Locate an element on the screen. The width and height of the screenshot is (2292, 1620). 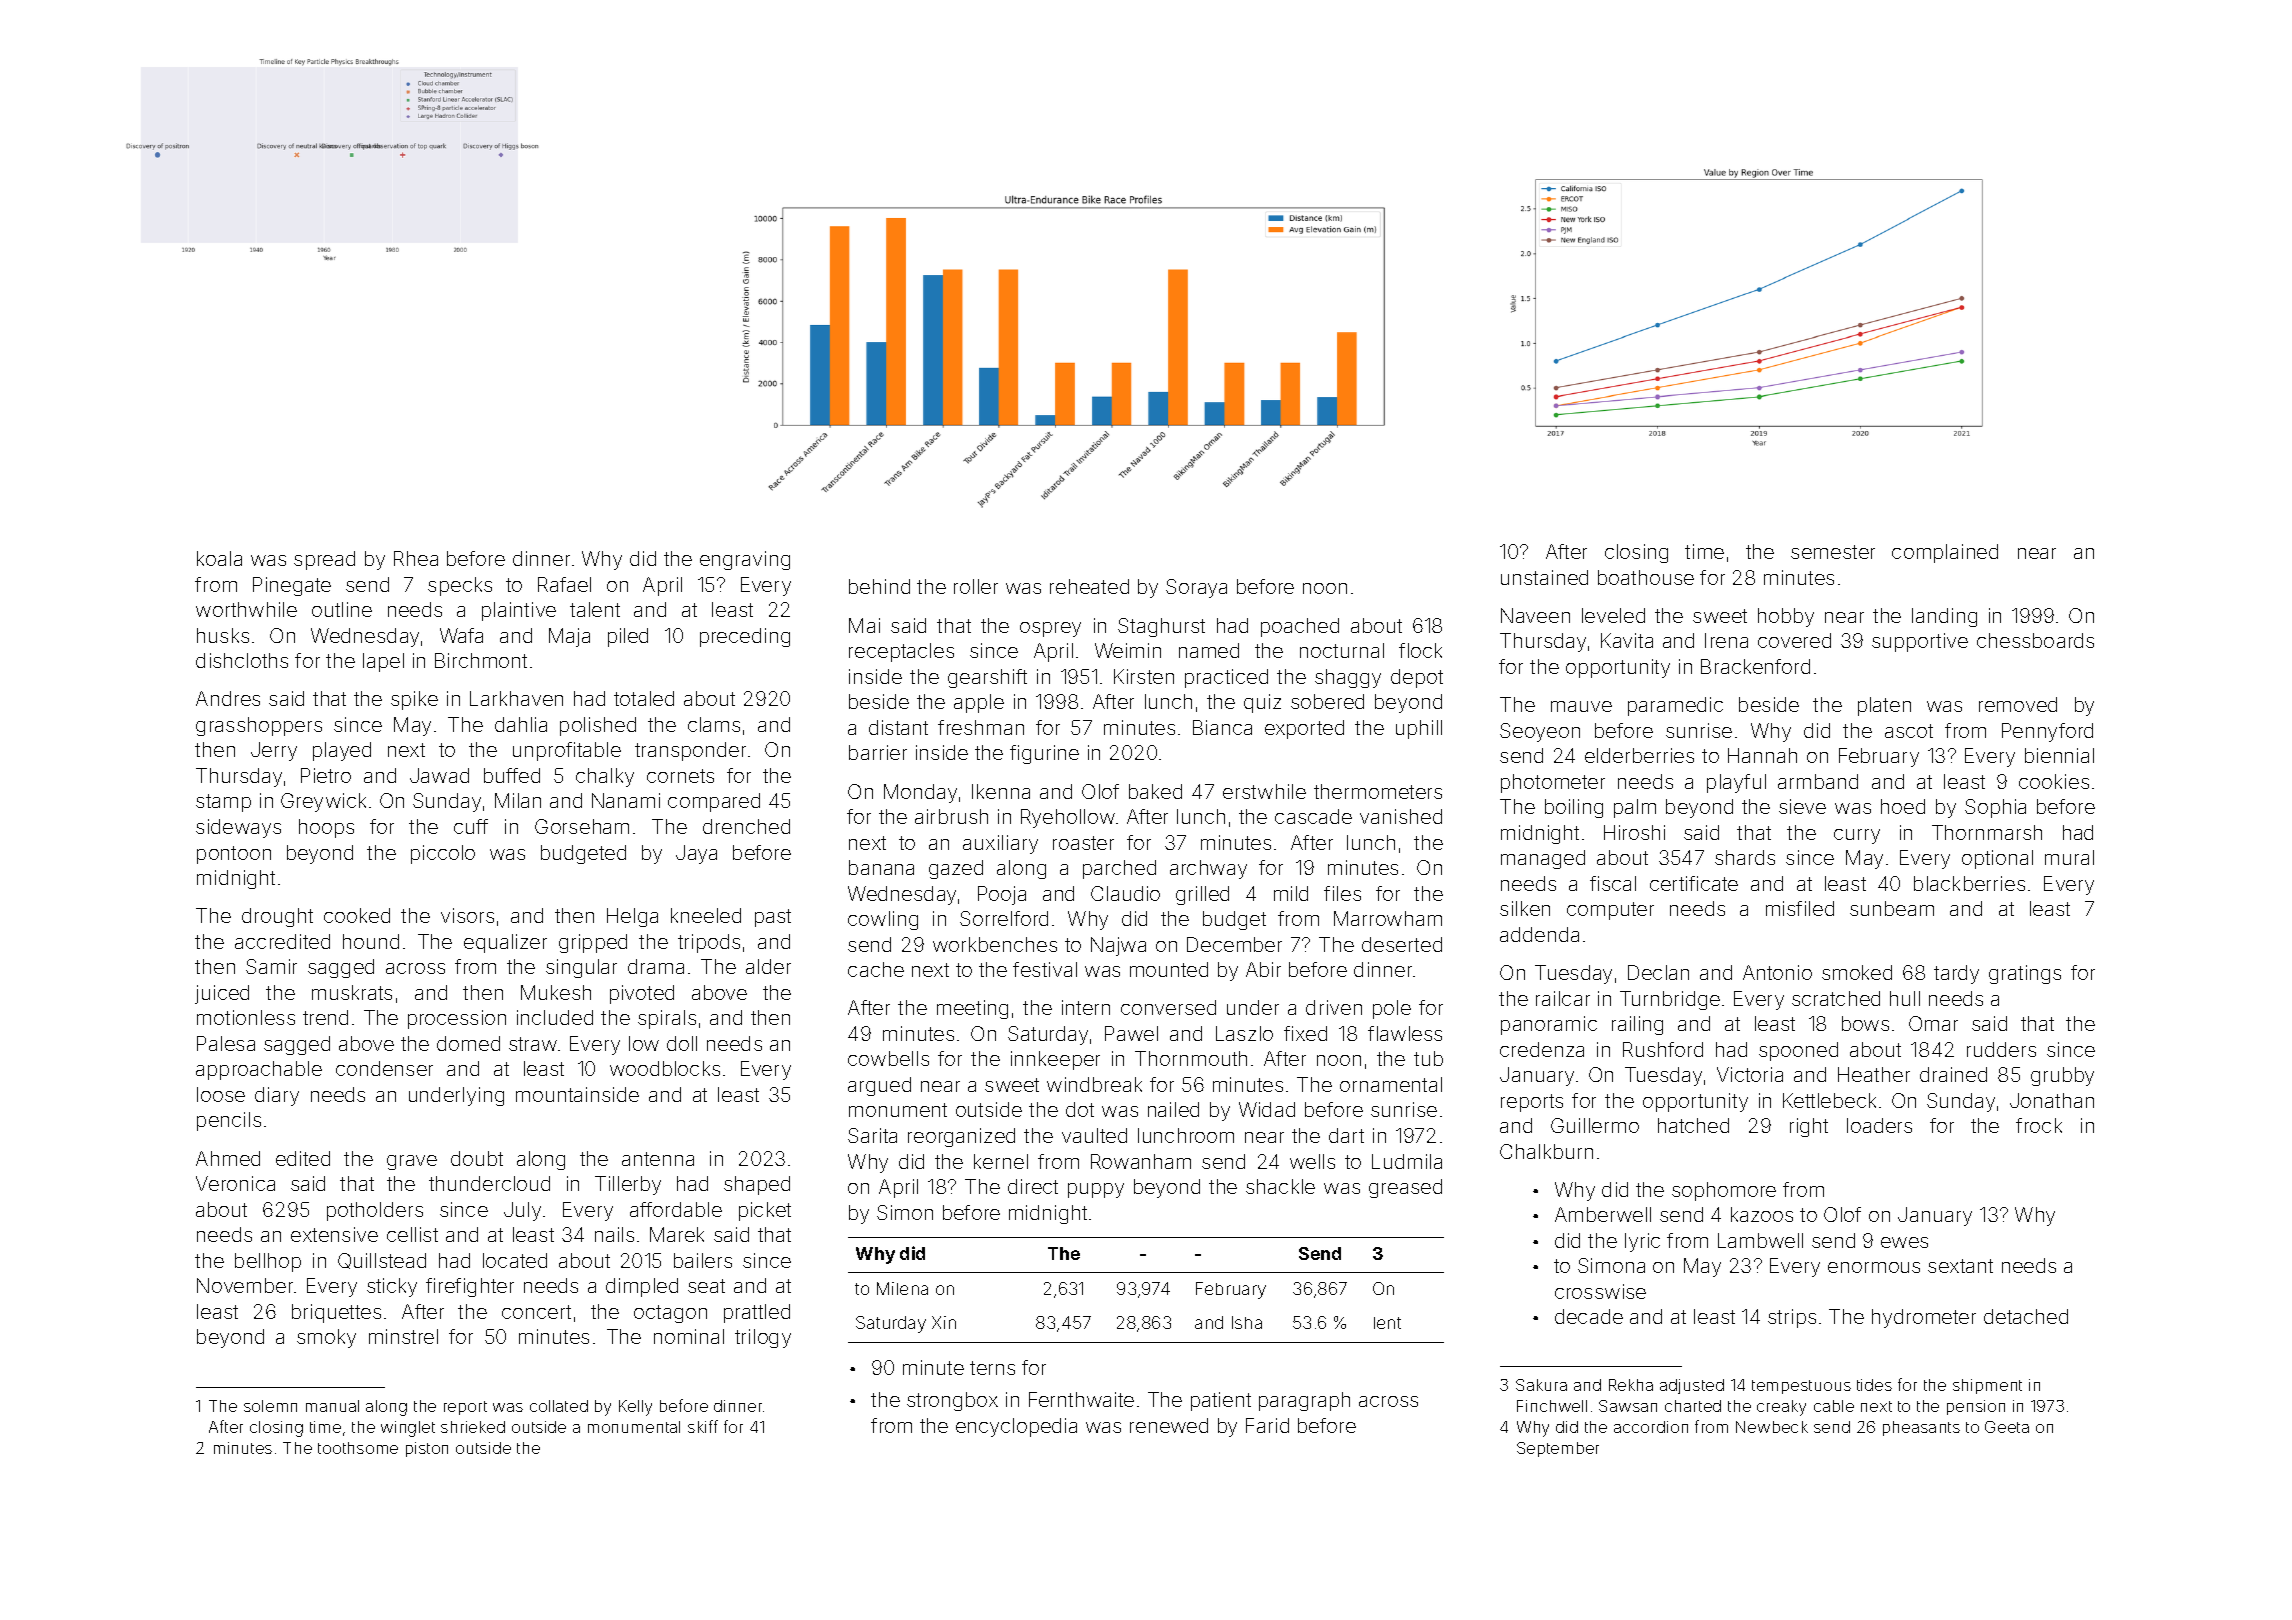
Amberwell is located at coordinates (1603, 1214).
